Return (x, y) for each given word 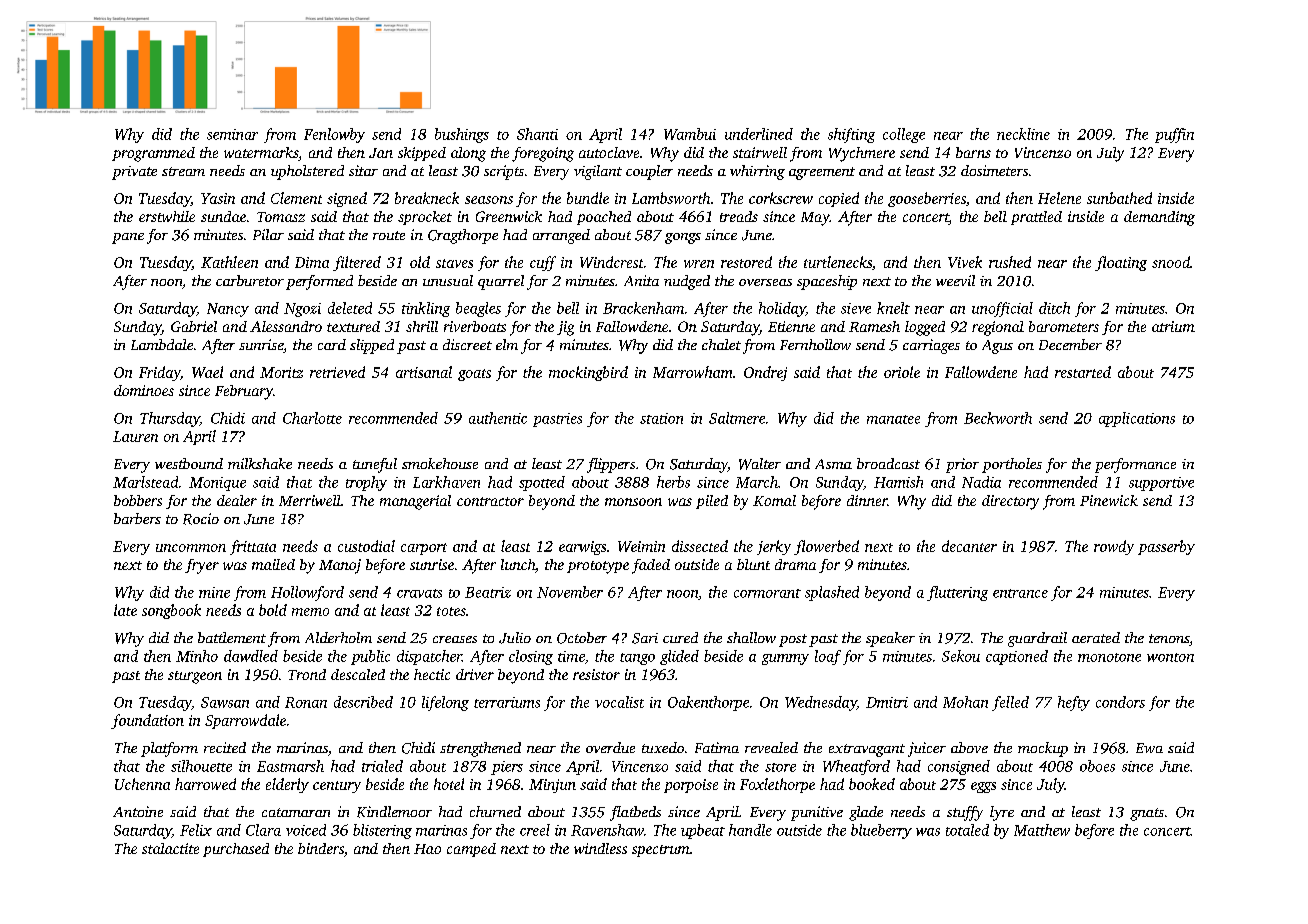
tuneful (375, 465)
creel (535, 830)
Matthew (1042, 830)
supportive (1161, 484)
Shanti (537, 134)
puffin (1174, 135)
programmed (153, 154)
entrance (1020, 593)
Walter (760, 464)
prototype (598, 567)
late (125, 610)
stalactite (170, 848)
